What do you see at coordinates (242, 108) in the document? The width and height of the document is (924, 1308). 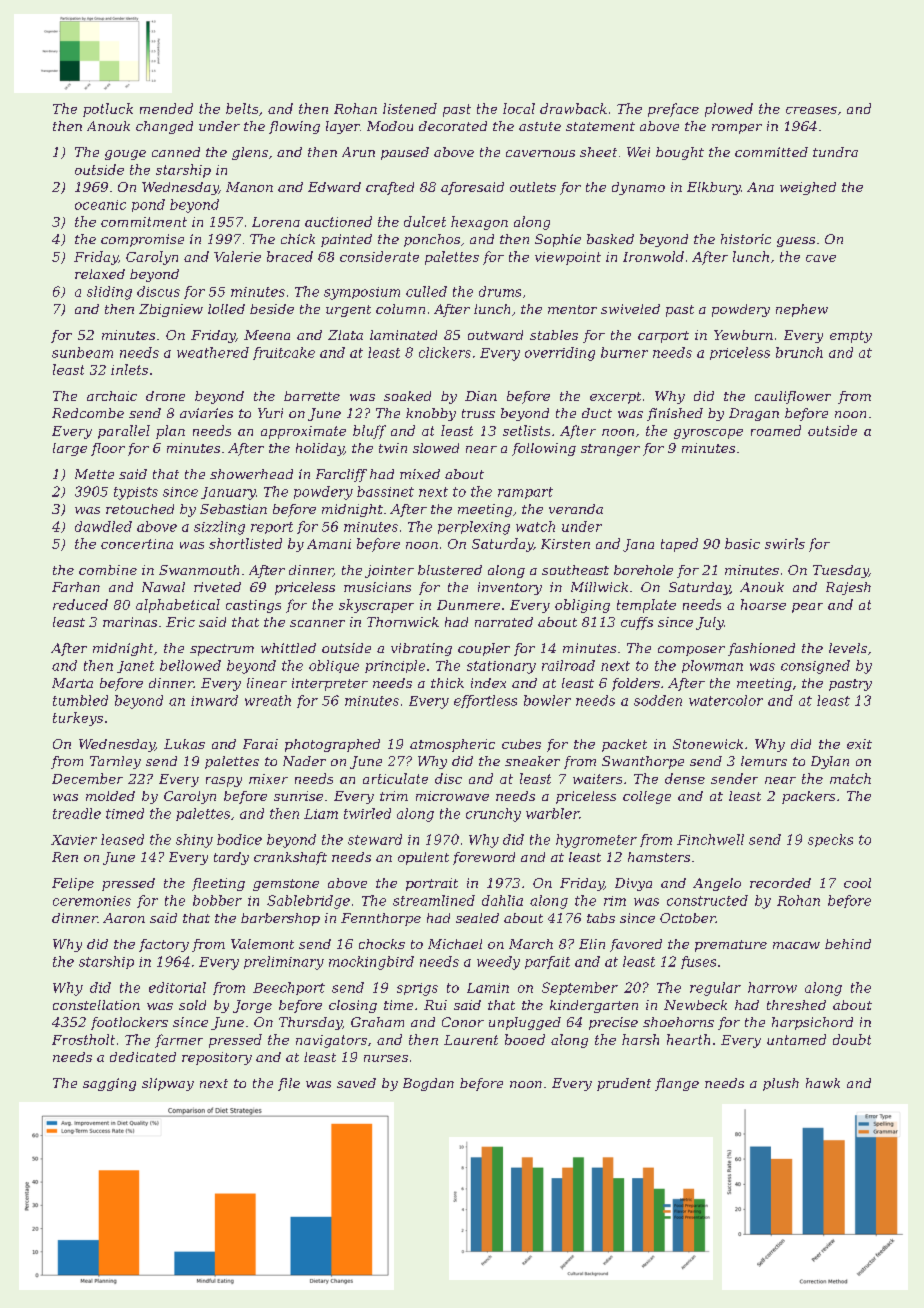 I see `belts` at bounding box center [242, 108].
